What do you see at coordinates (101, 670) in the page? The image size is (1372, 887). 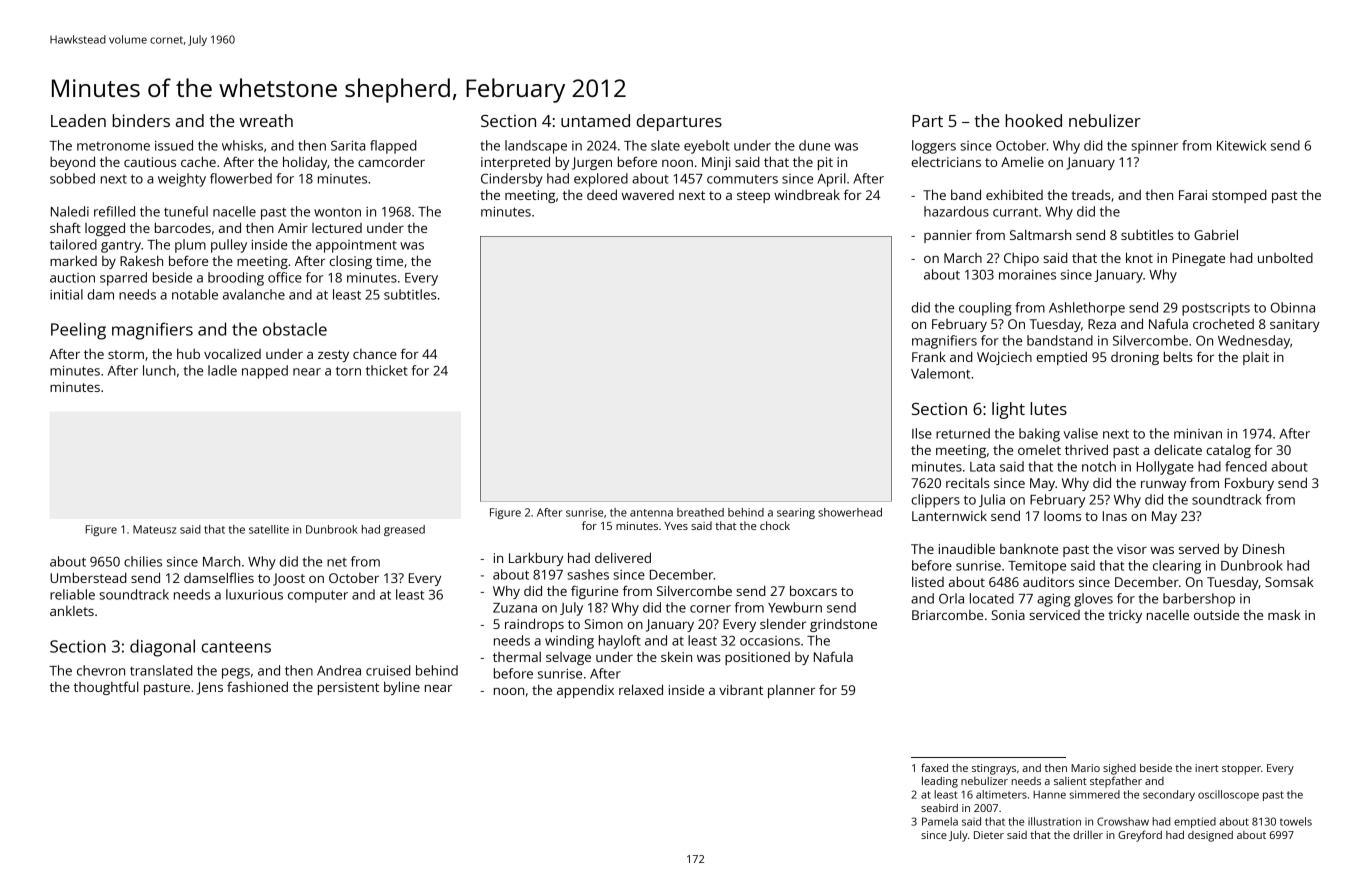 I see `chevron` at bounding box center [101, 670].
